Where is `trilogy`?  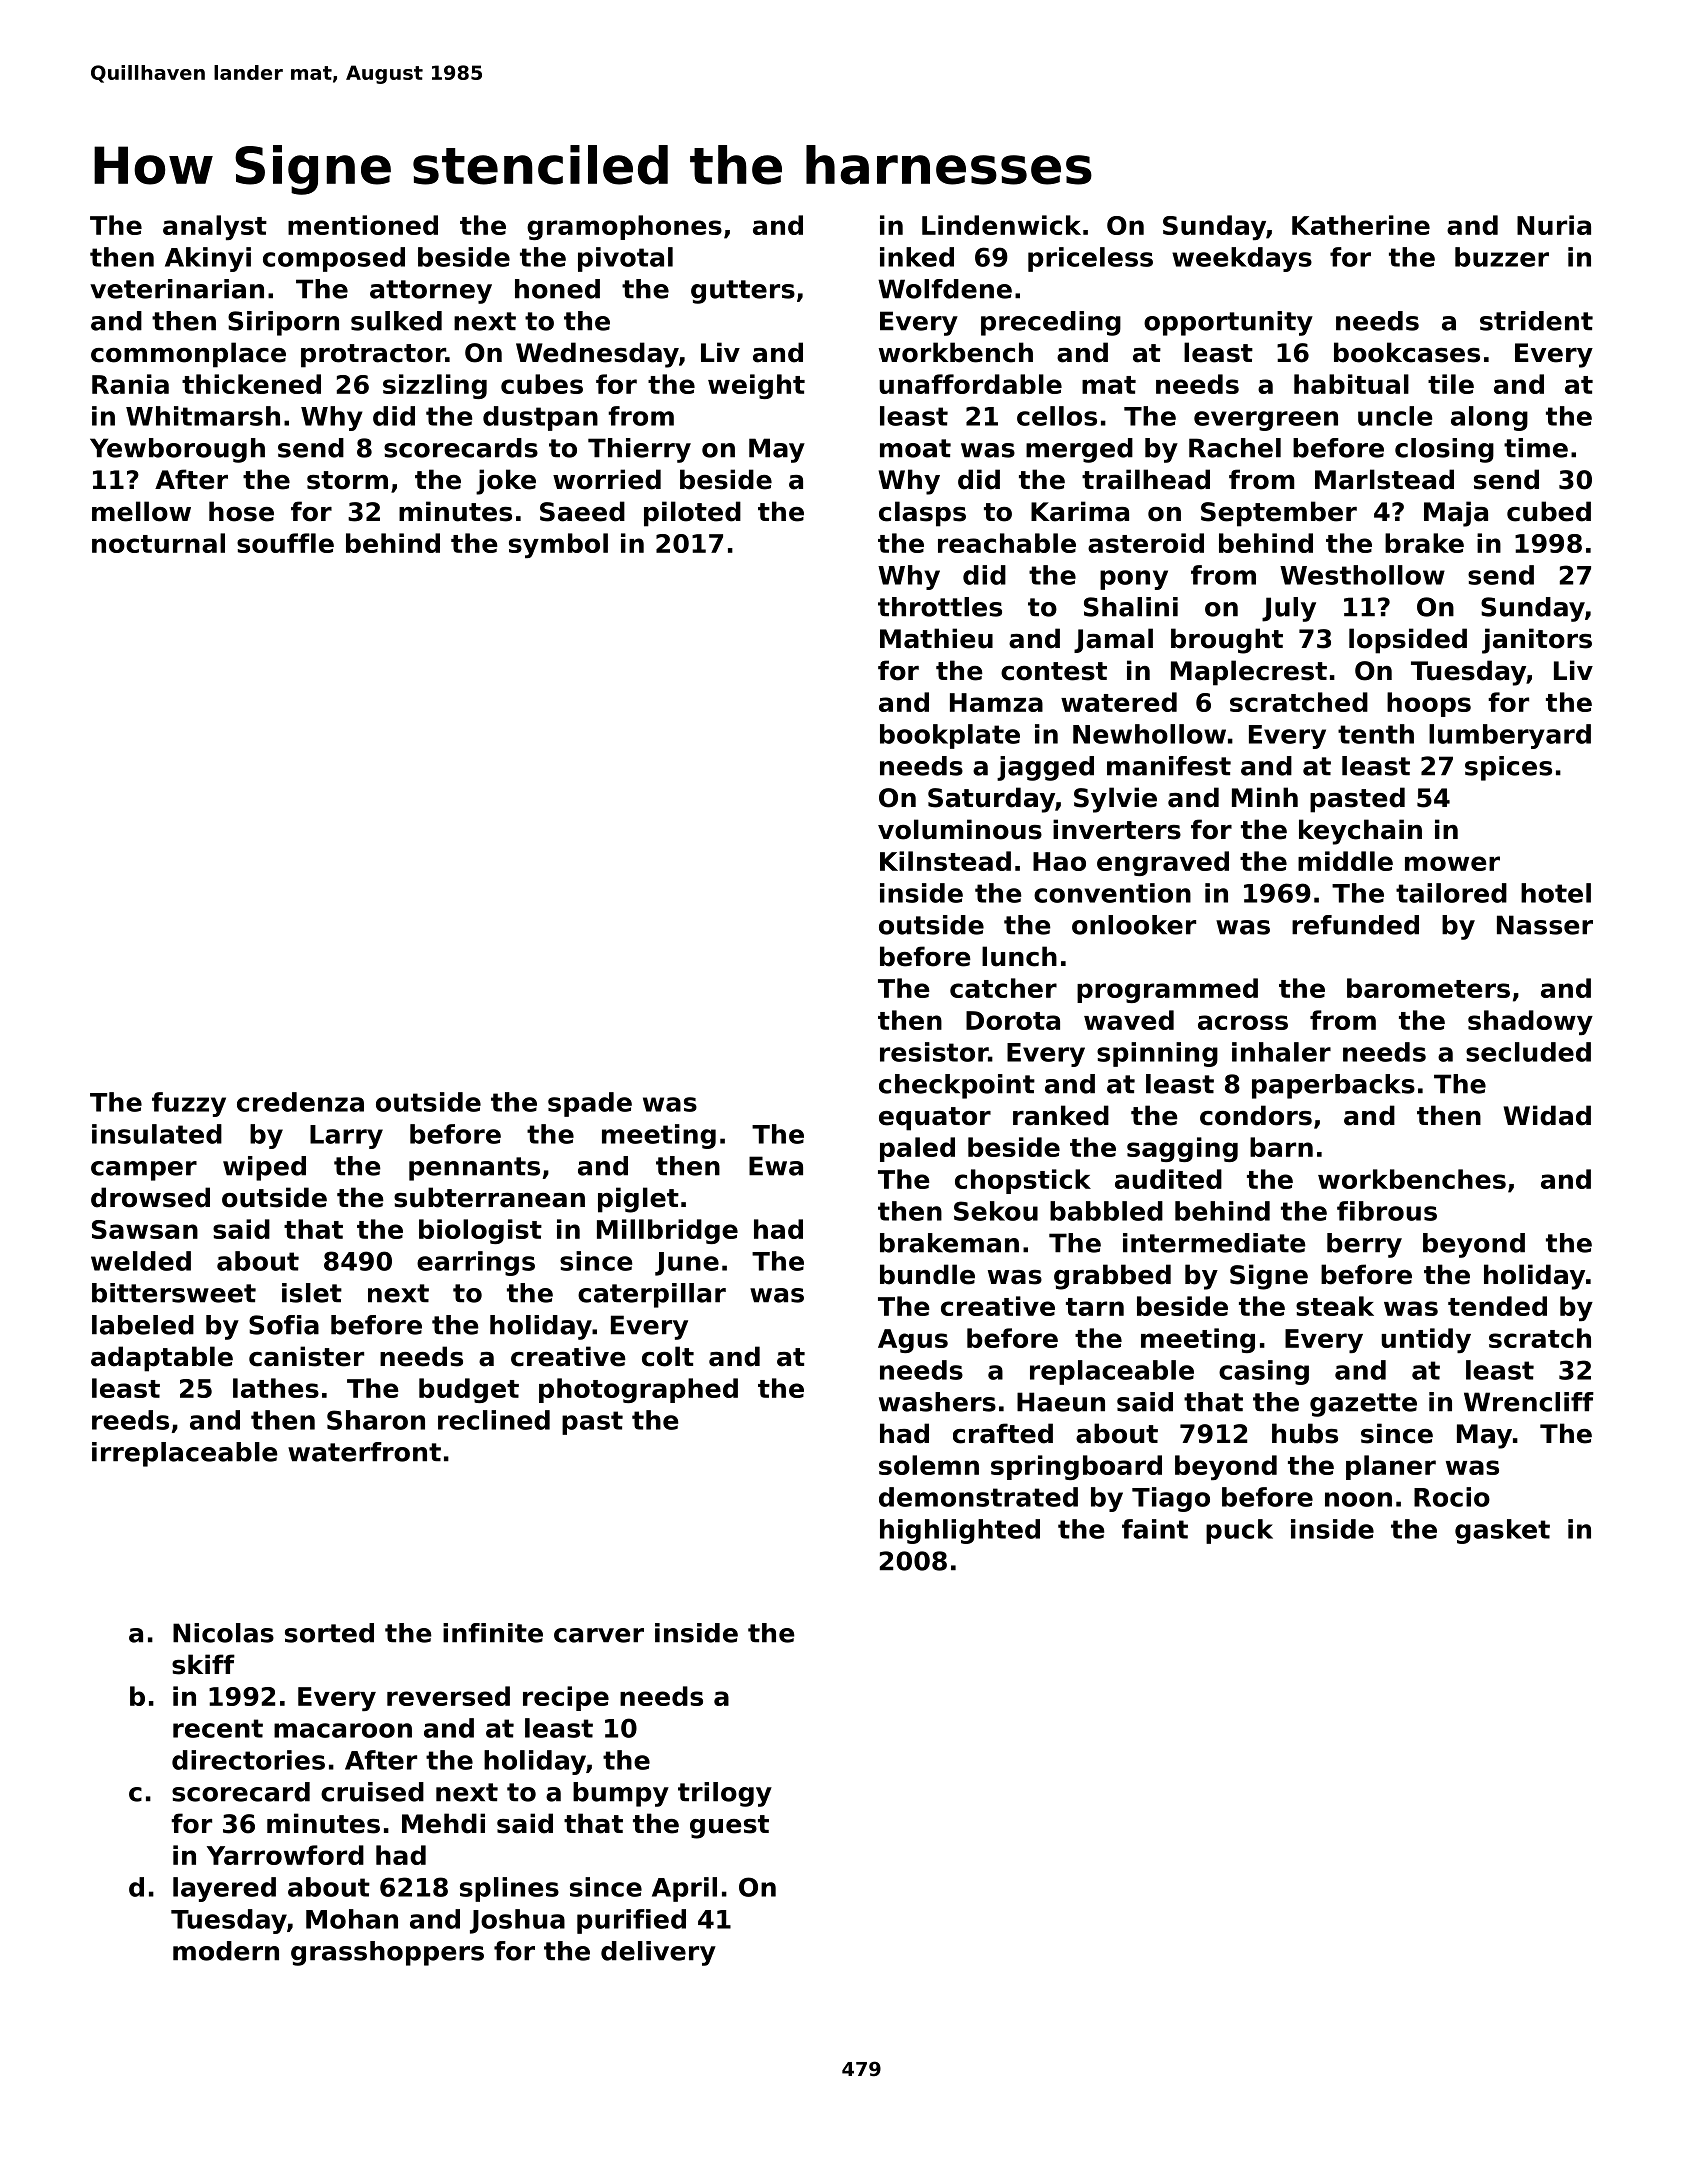
trilogy is located at coordinates (725, 1794).
